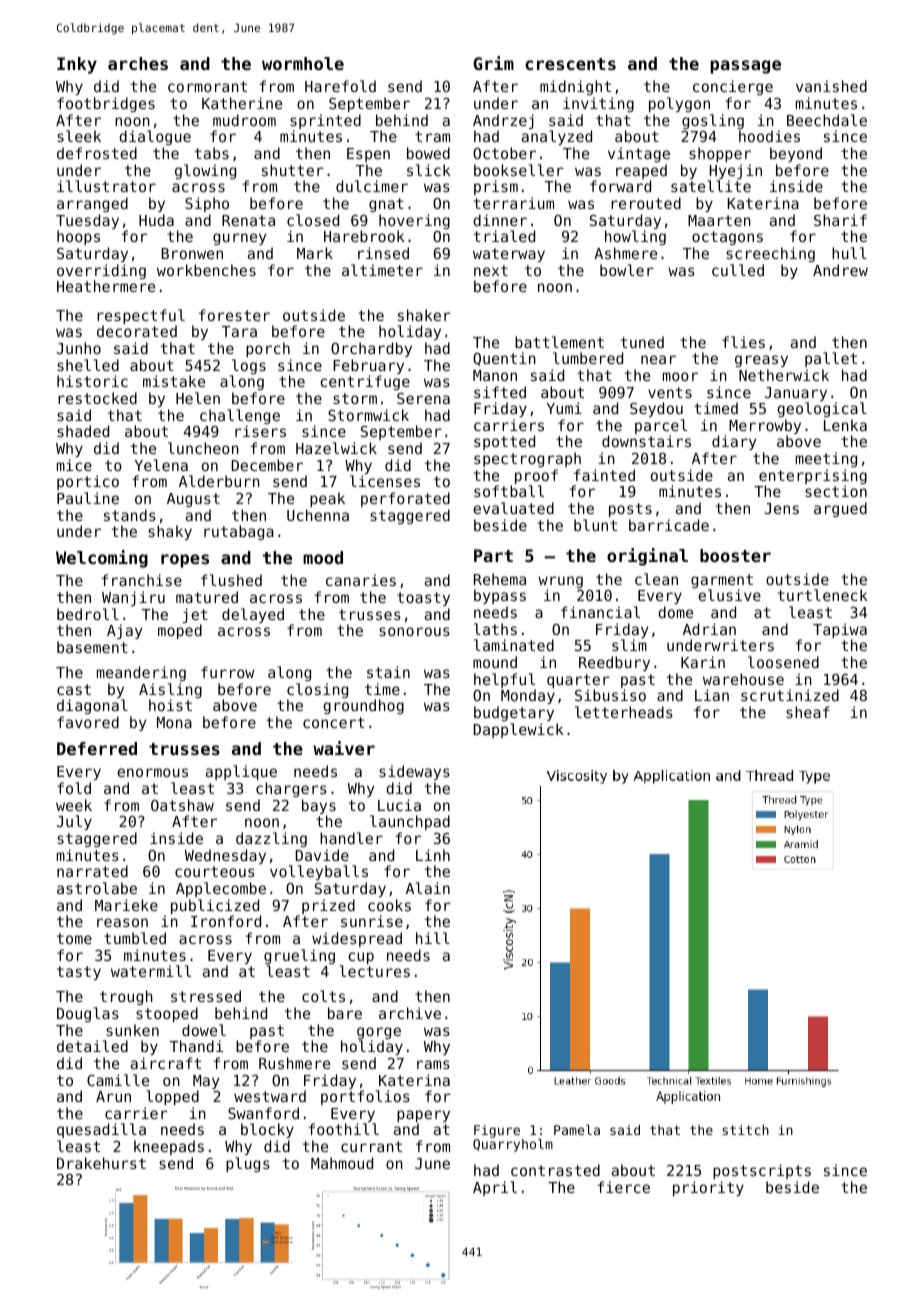  I want to click on Grim, so click(493, 63).
